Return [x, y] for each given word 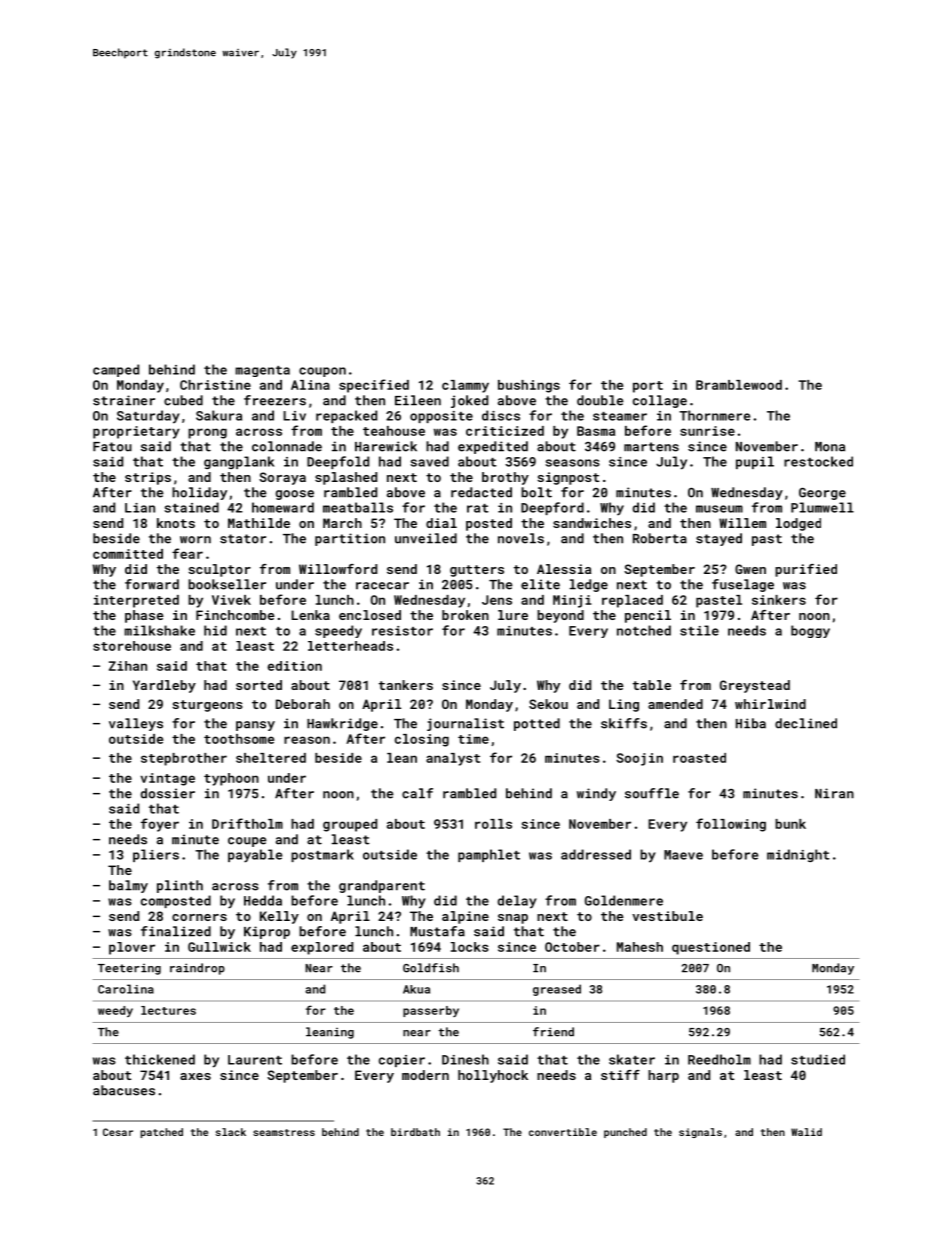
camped [116, 370]
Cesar [118, 1132]
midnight [798, 855]
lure [513, 615]
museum [719, 509]
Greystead [755, 686]
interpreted [136, 601]
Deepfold [338, 462]
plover [132, 948]
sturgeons [207, 706]
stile [699, 630]
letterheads [350, 646]
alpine [465, 917]
